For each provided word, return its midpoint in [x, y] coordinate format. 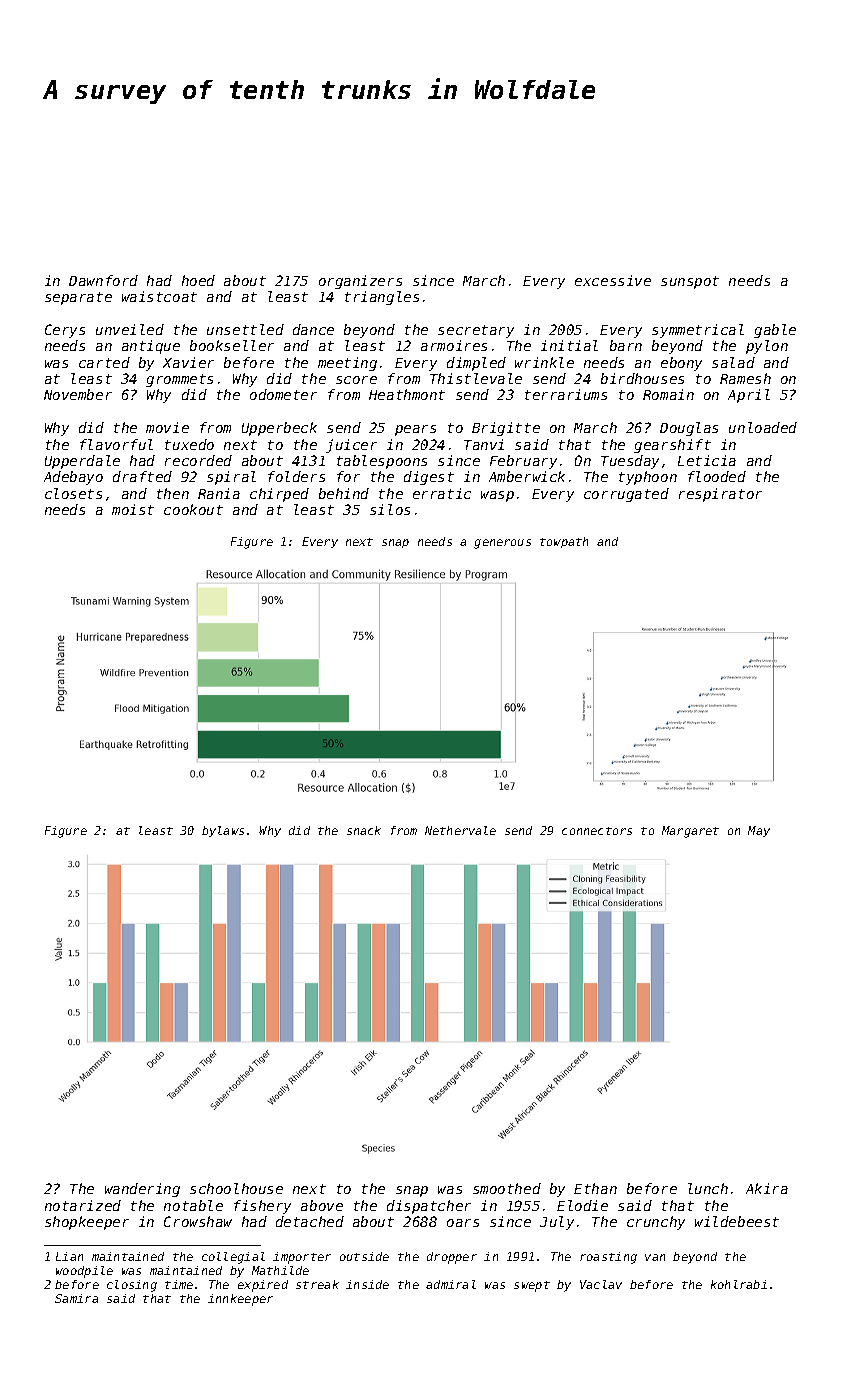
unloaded [763, 427]
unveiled [130, 329]
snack [364, 830]
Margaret [690, 832]
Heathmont [407, 394]
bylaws [223, 831]
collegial [233, 1258]
